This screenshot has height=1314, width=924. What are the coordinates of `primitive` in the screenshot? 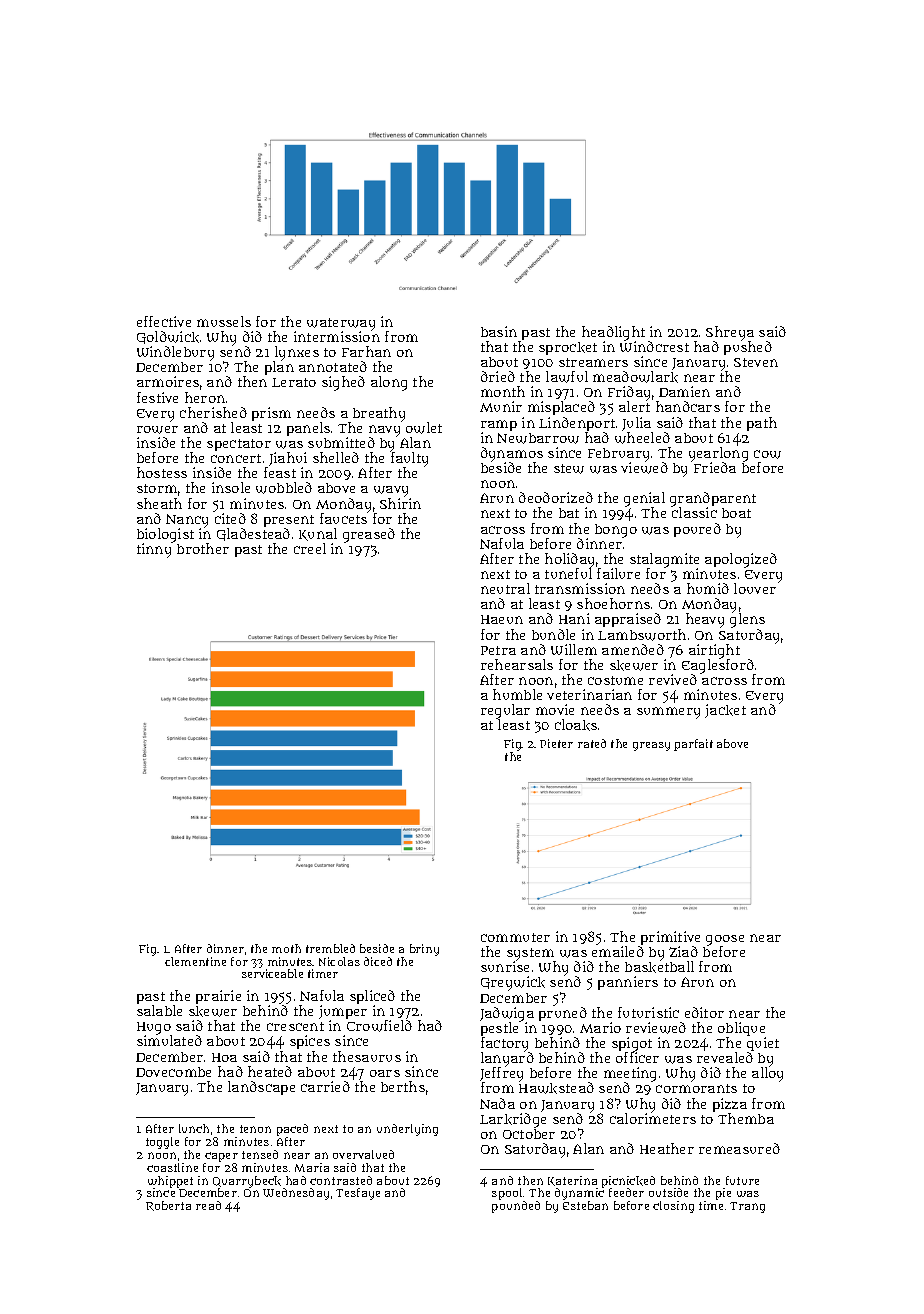 It's located at (670, 938).
